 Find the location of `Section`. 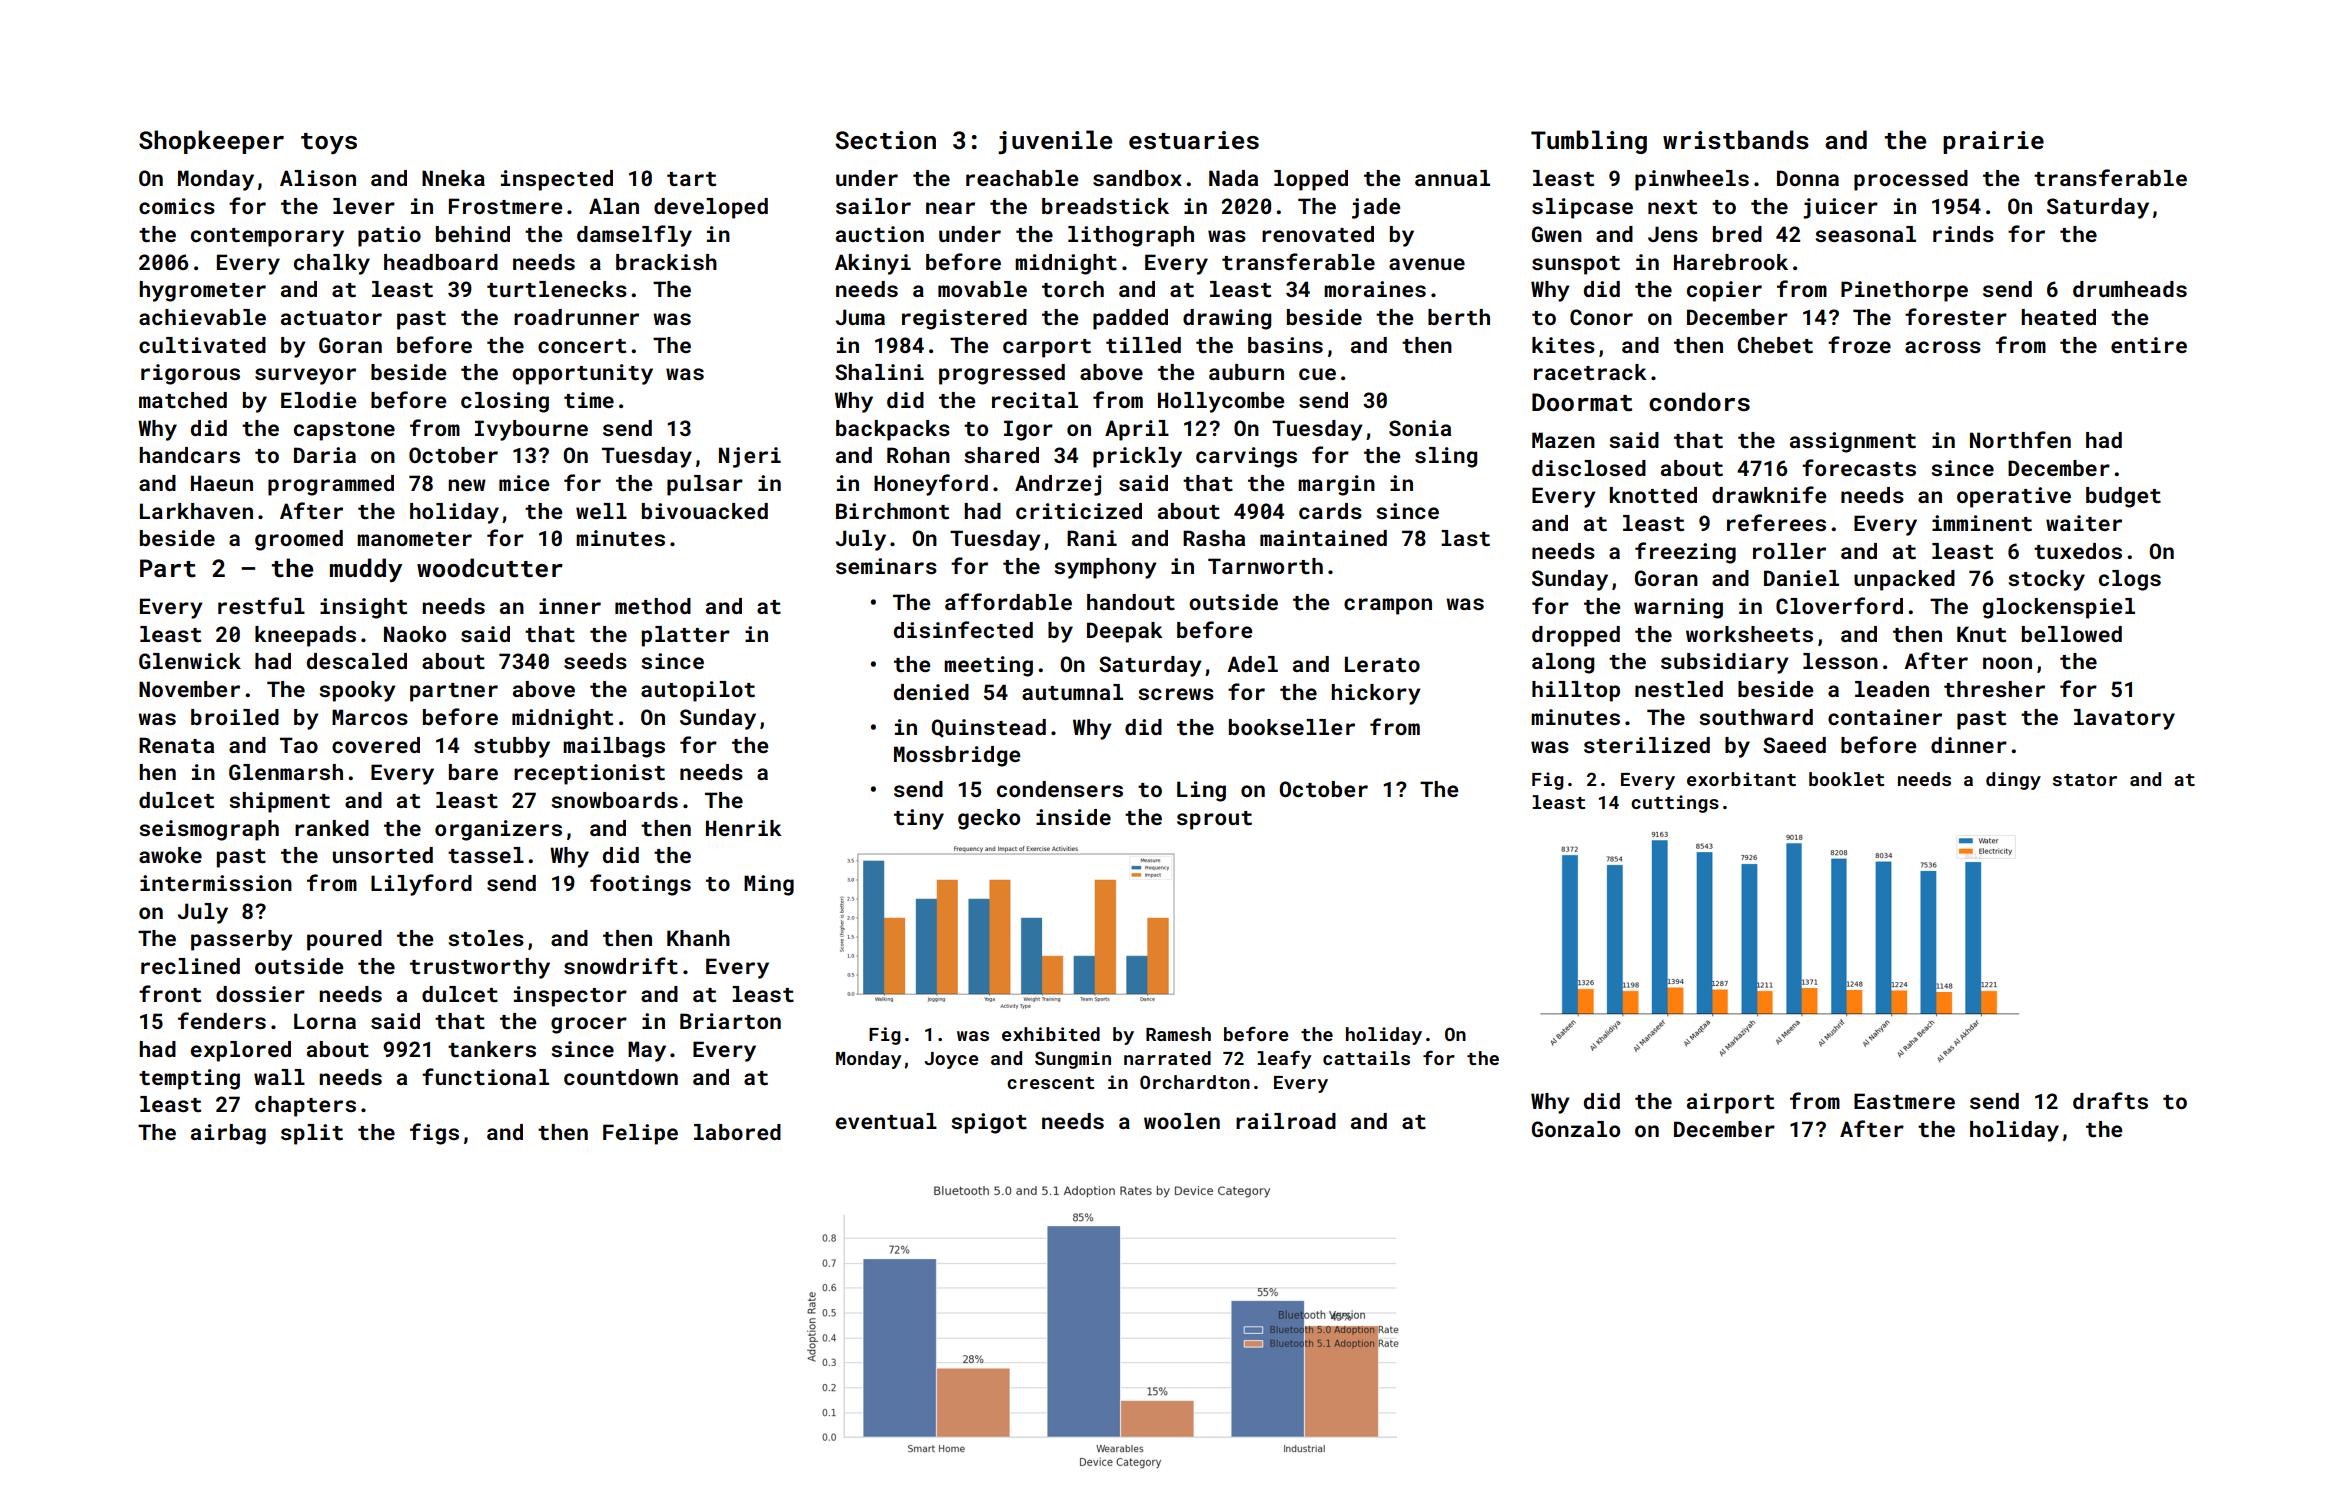

Section is located at coordinates (885, 140).
